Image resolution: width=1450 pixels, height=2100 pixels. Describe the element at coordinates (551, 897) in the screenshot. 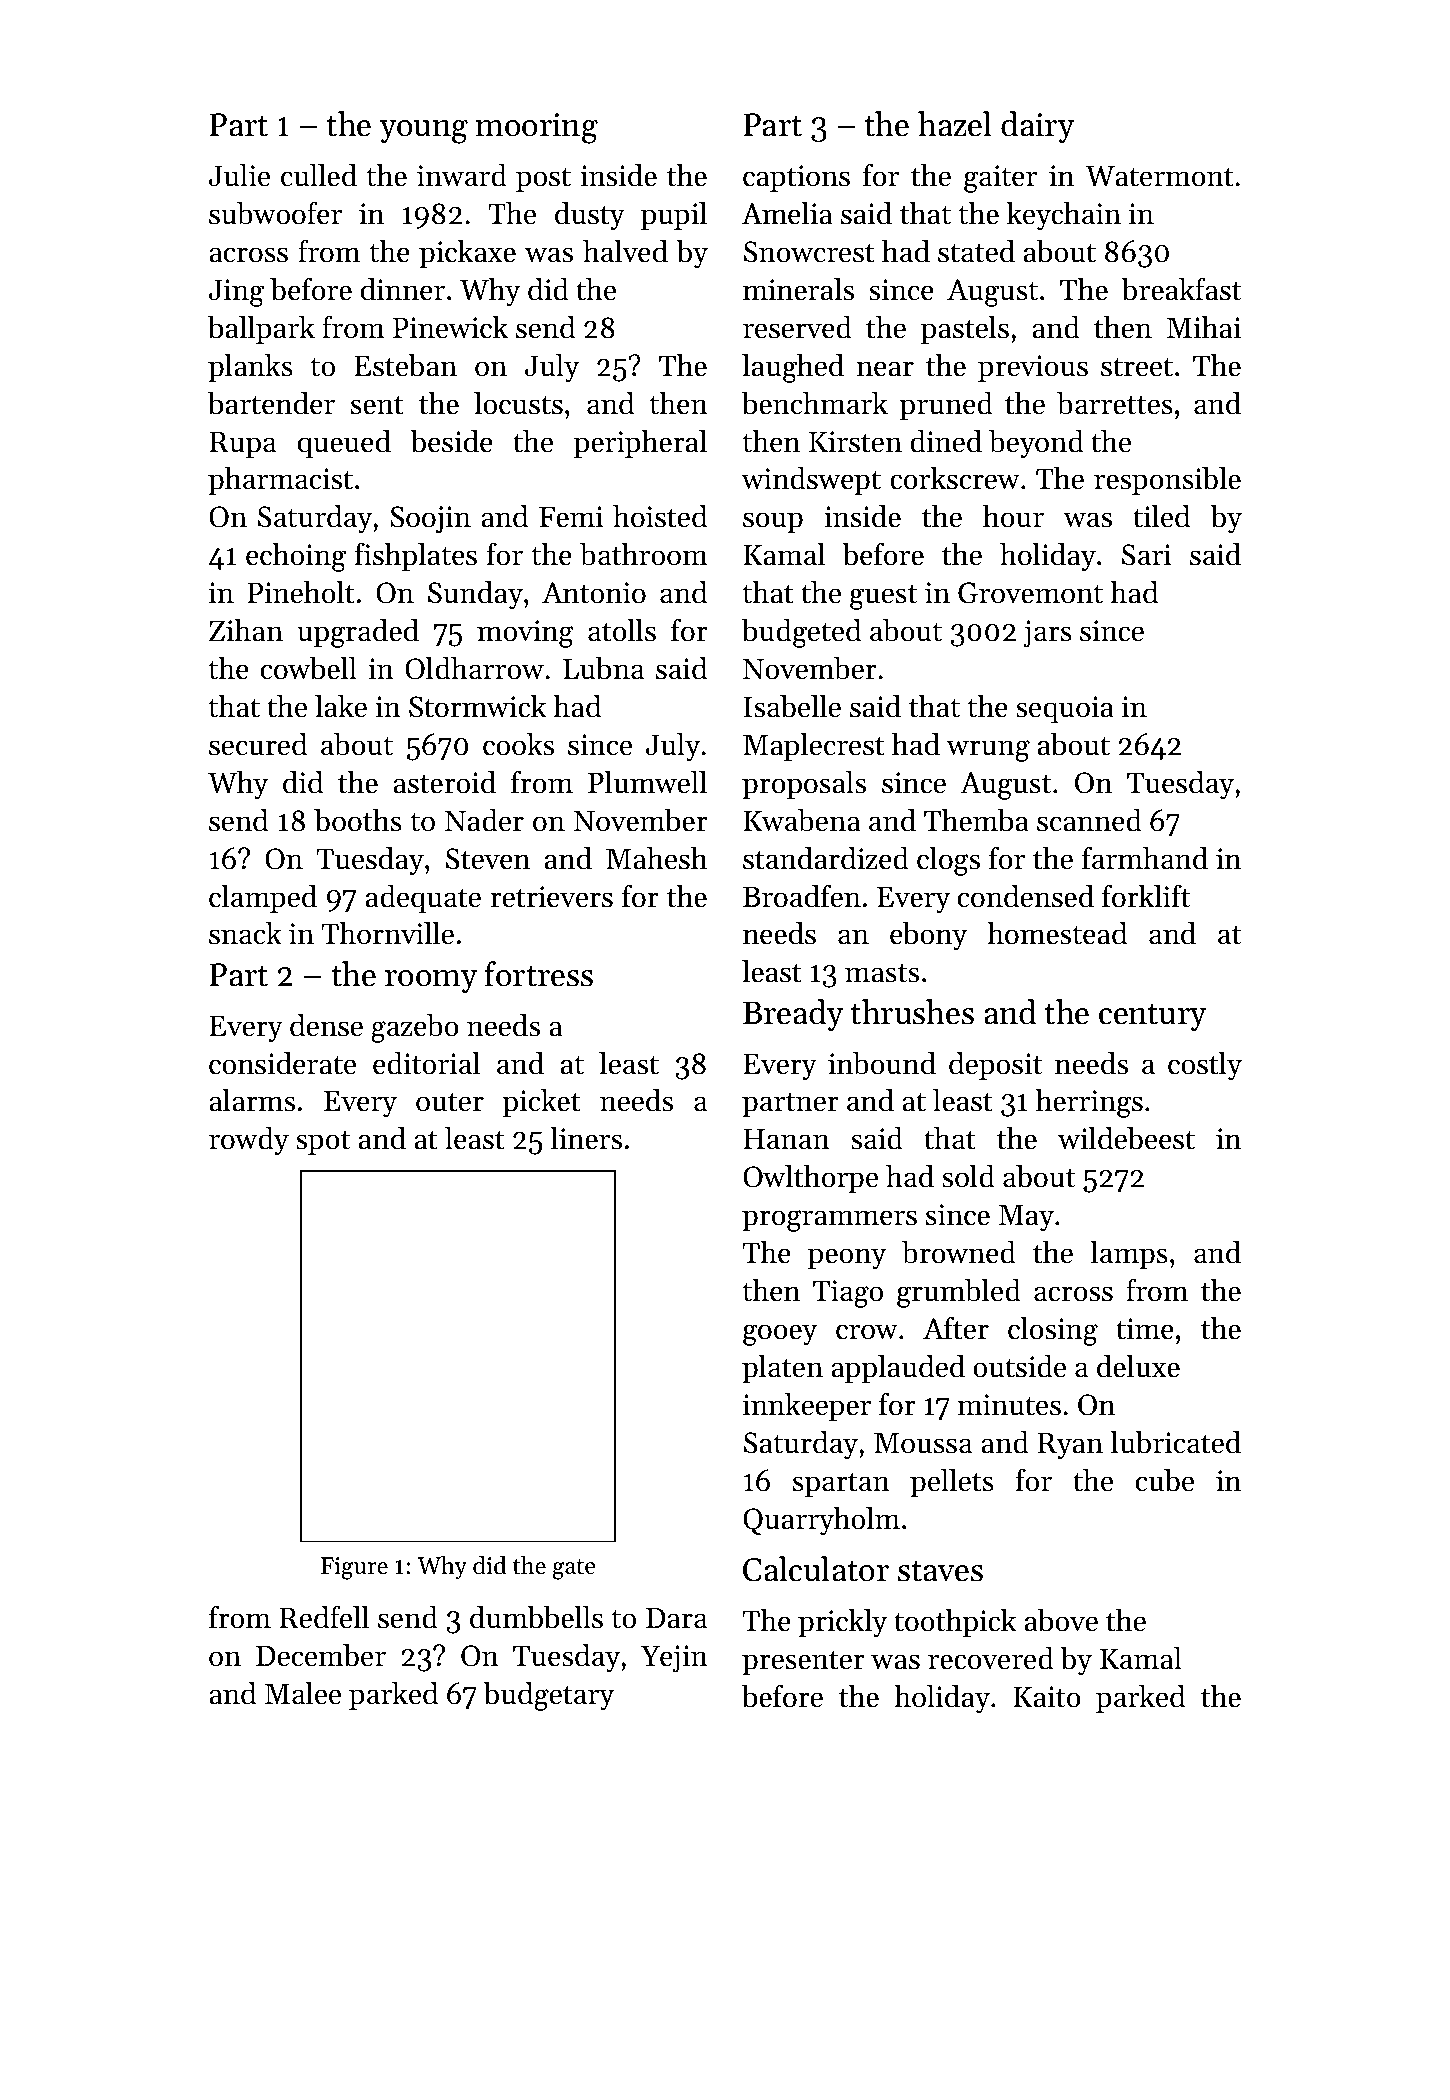

I see `retrievers` at that location.
